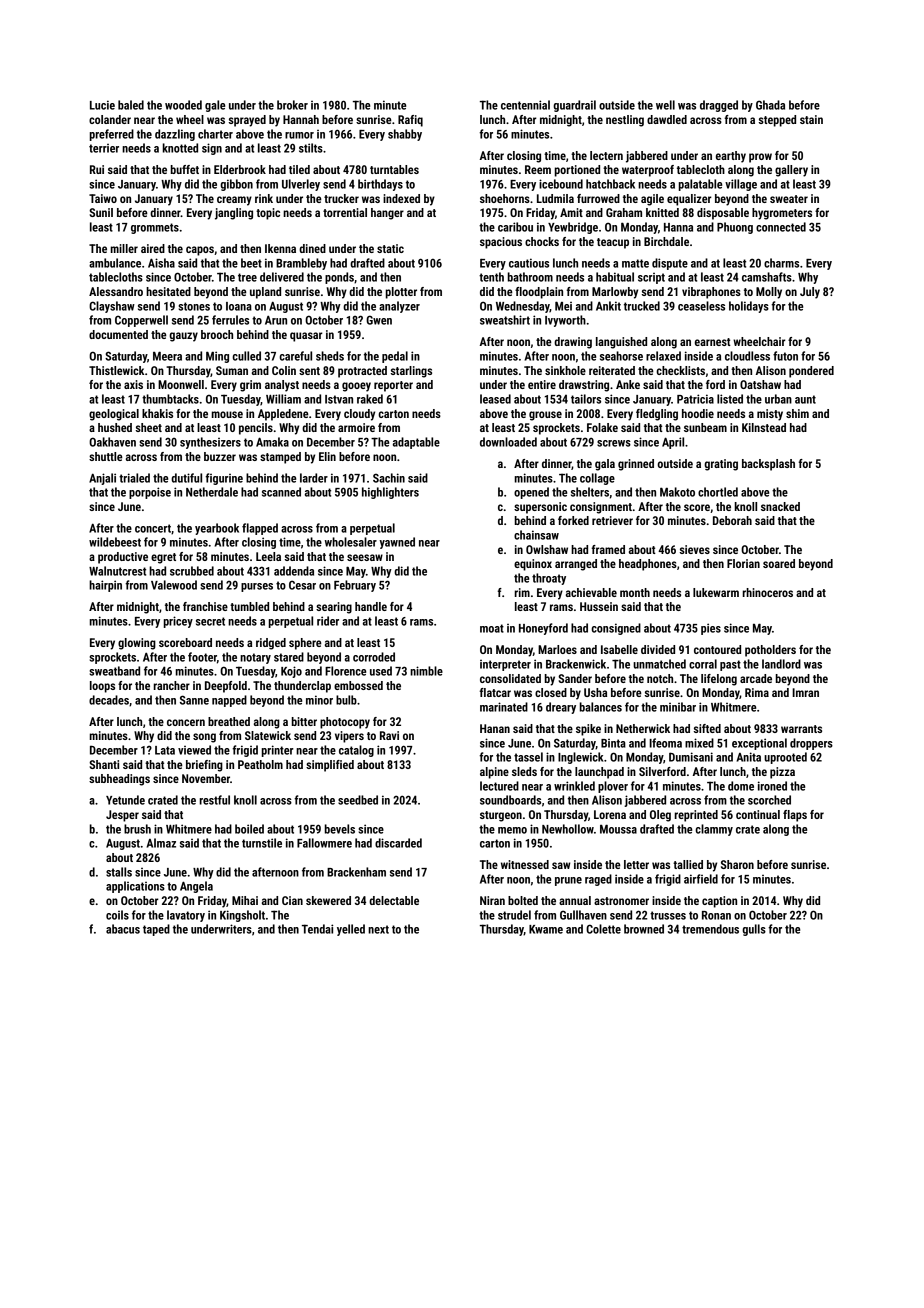 This screenshot has height=1308, width=924. I want to click on beet, so click(251, 263).
